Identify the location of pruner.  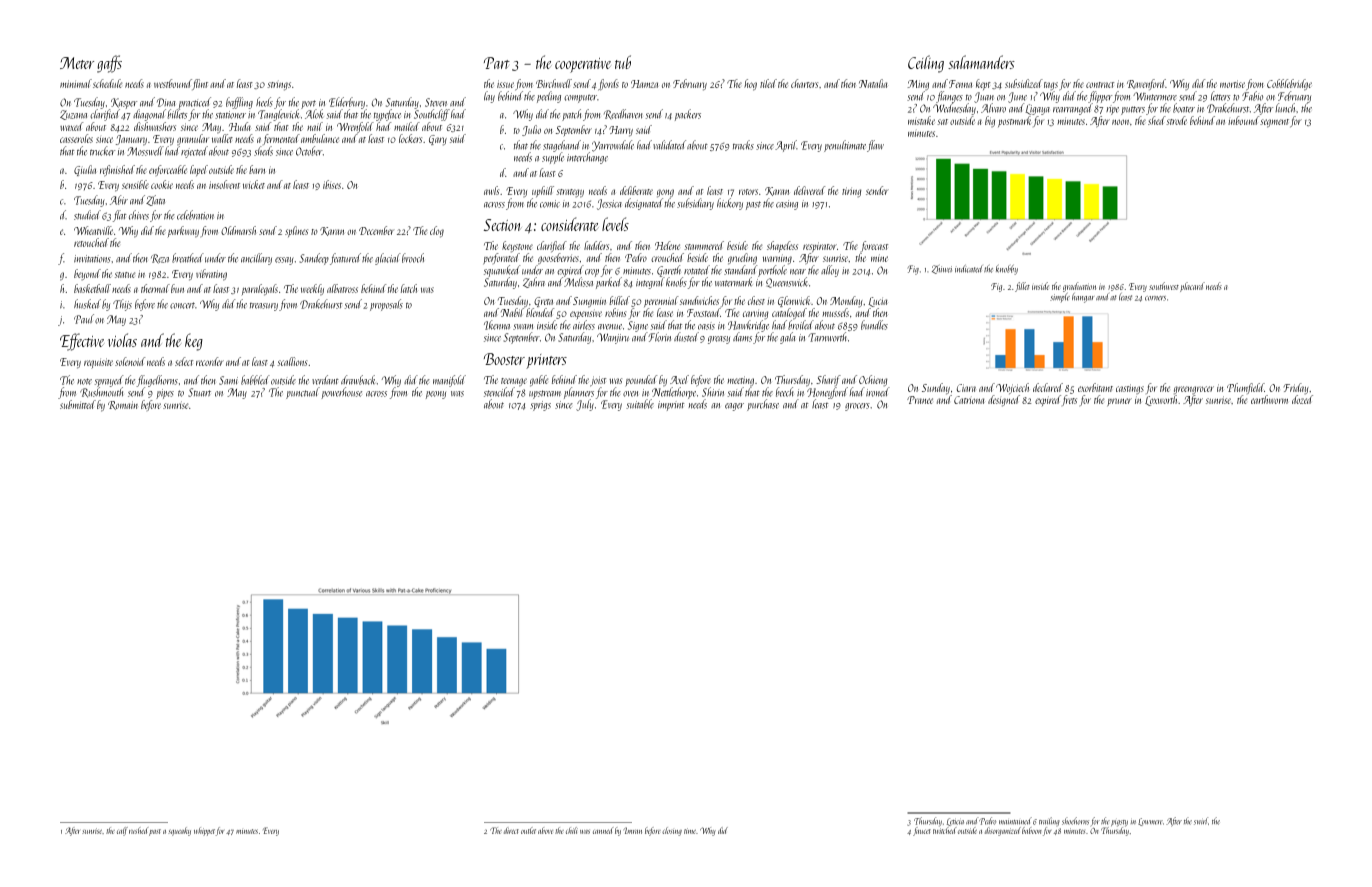
(1119, 402).
